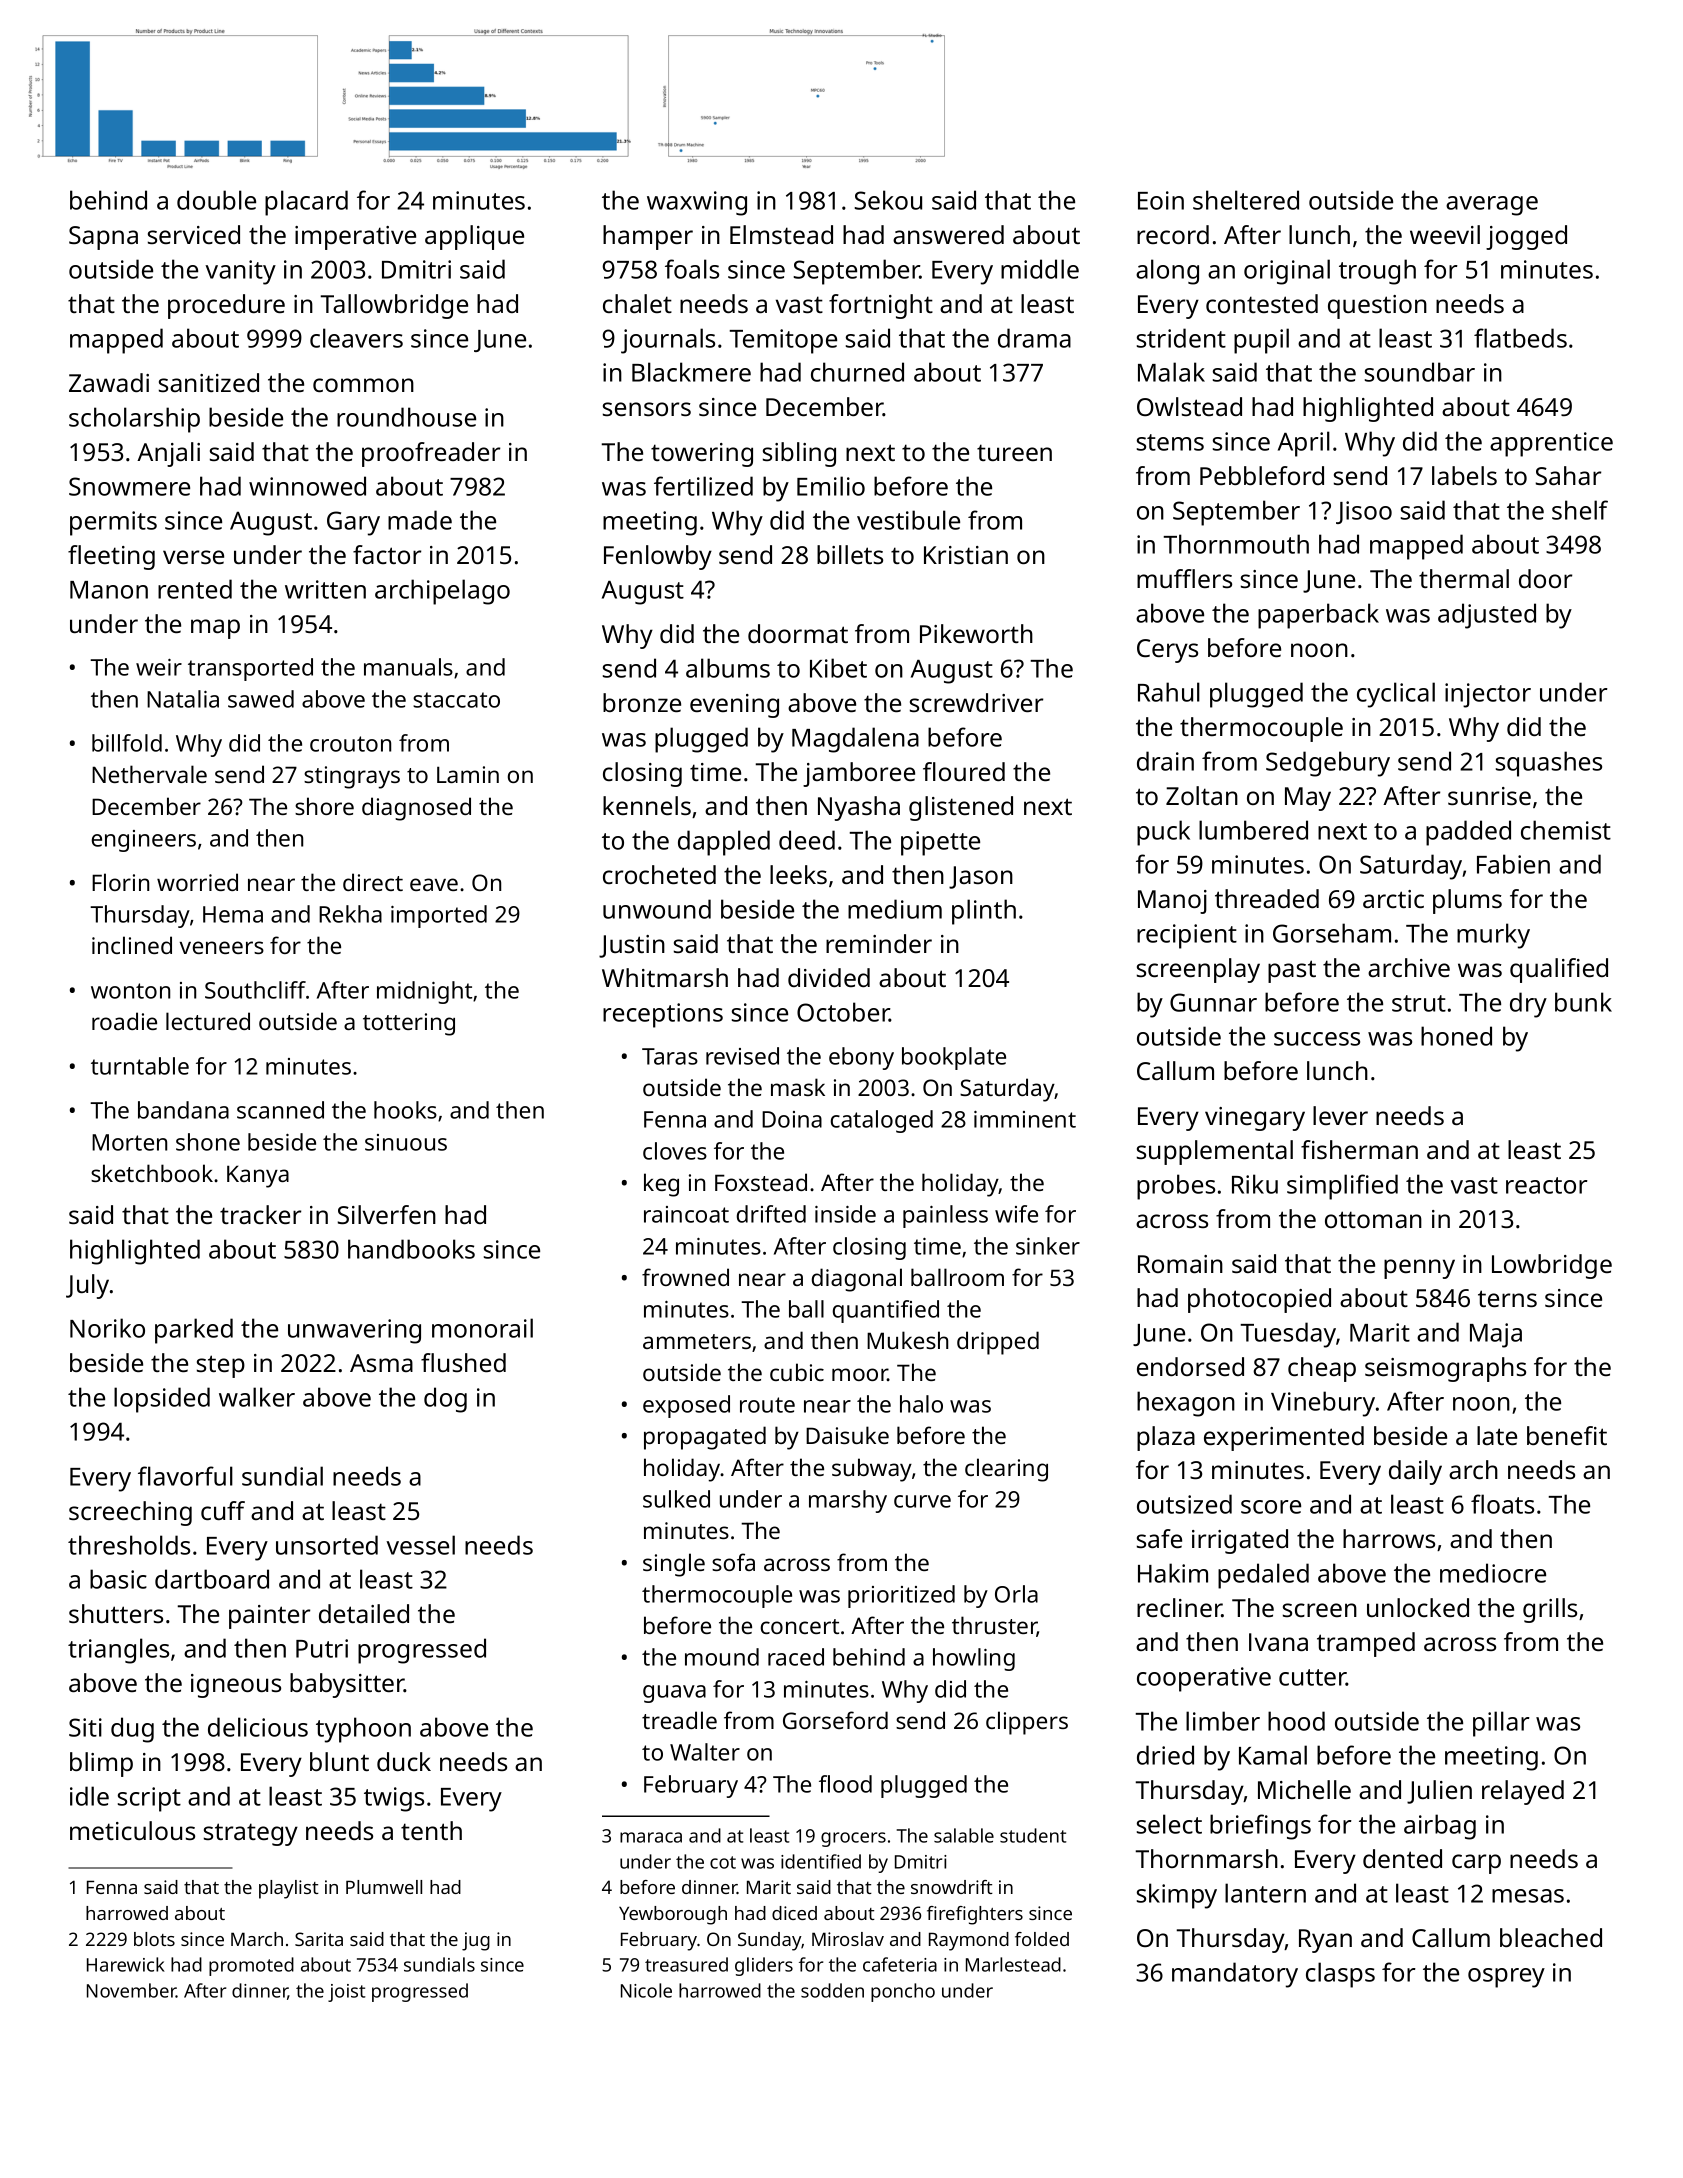  I want to click on Riku, so click(1255, 1184).
